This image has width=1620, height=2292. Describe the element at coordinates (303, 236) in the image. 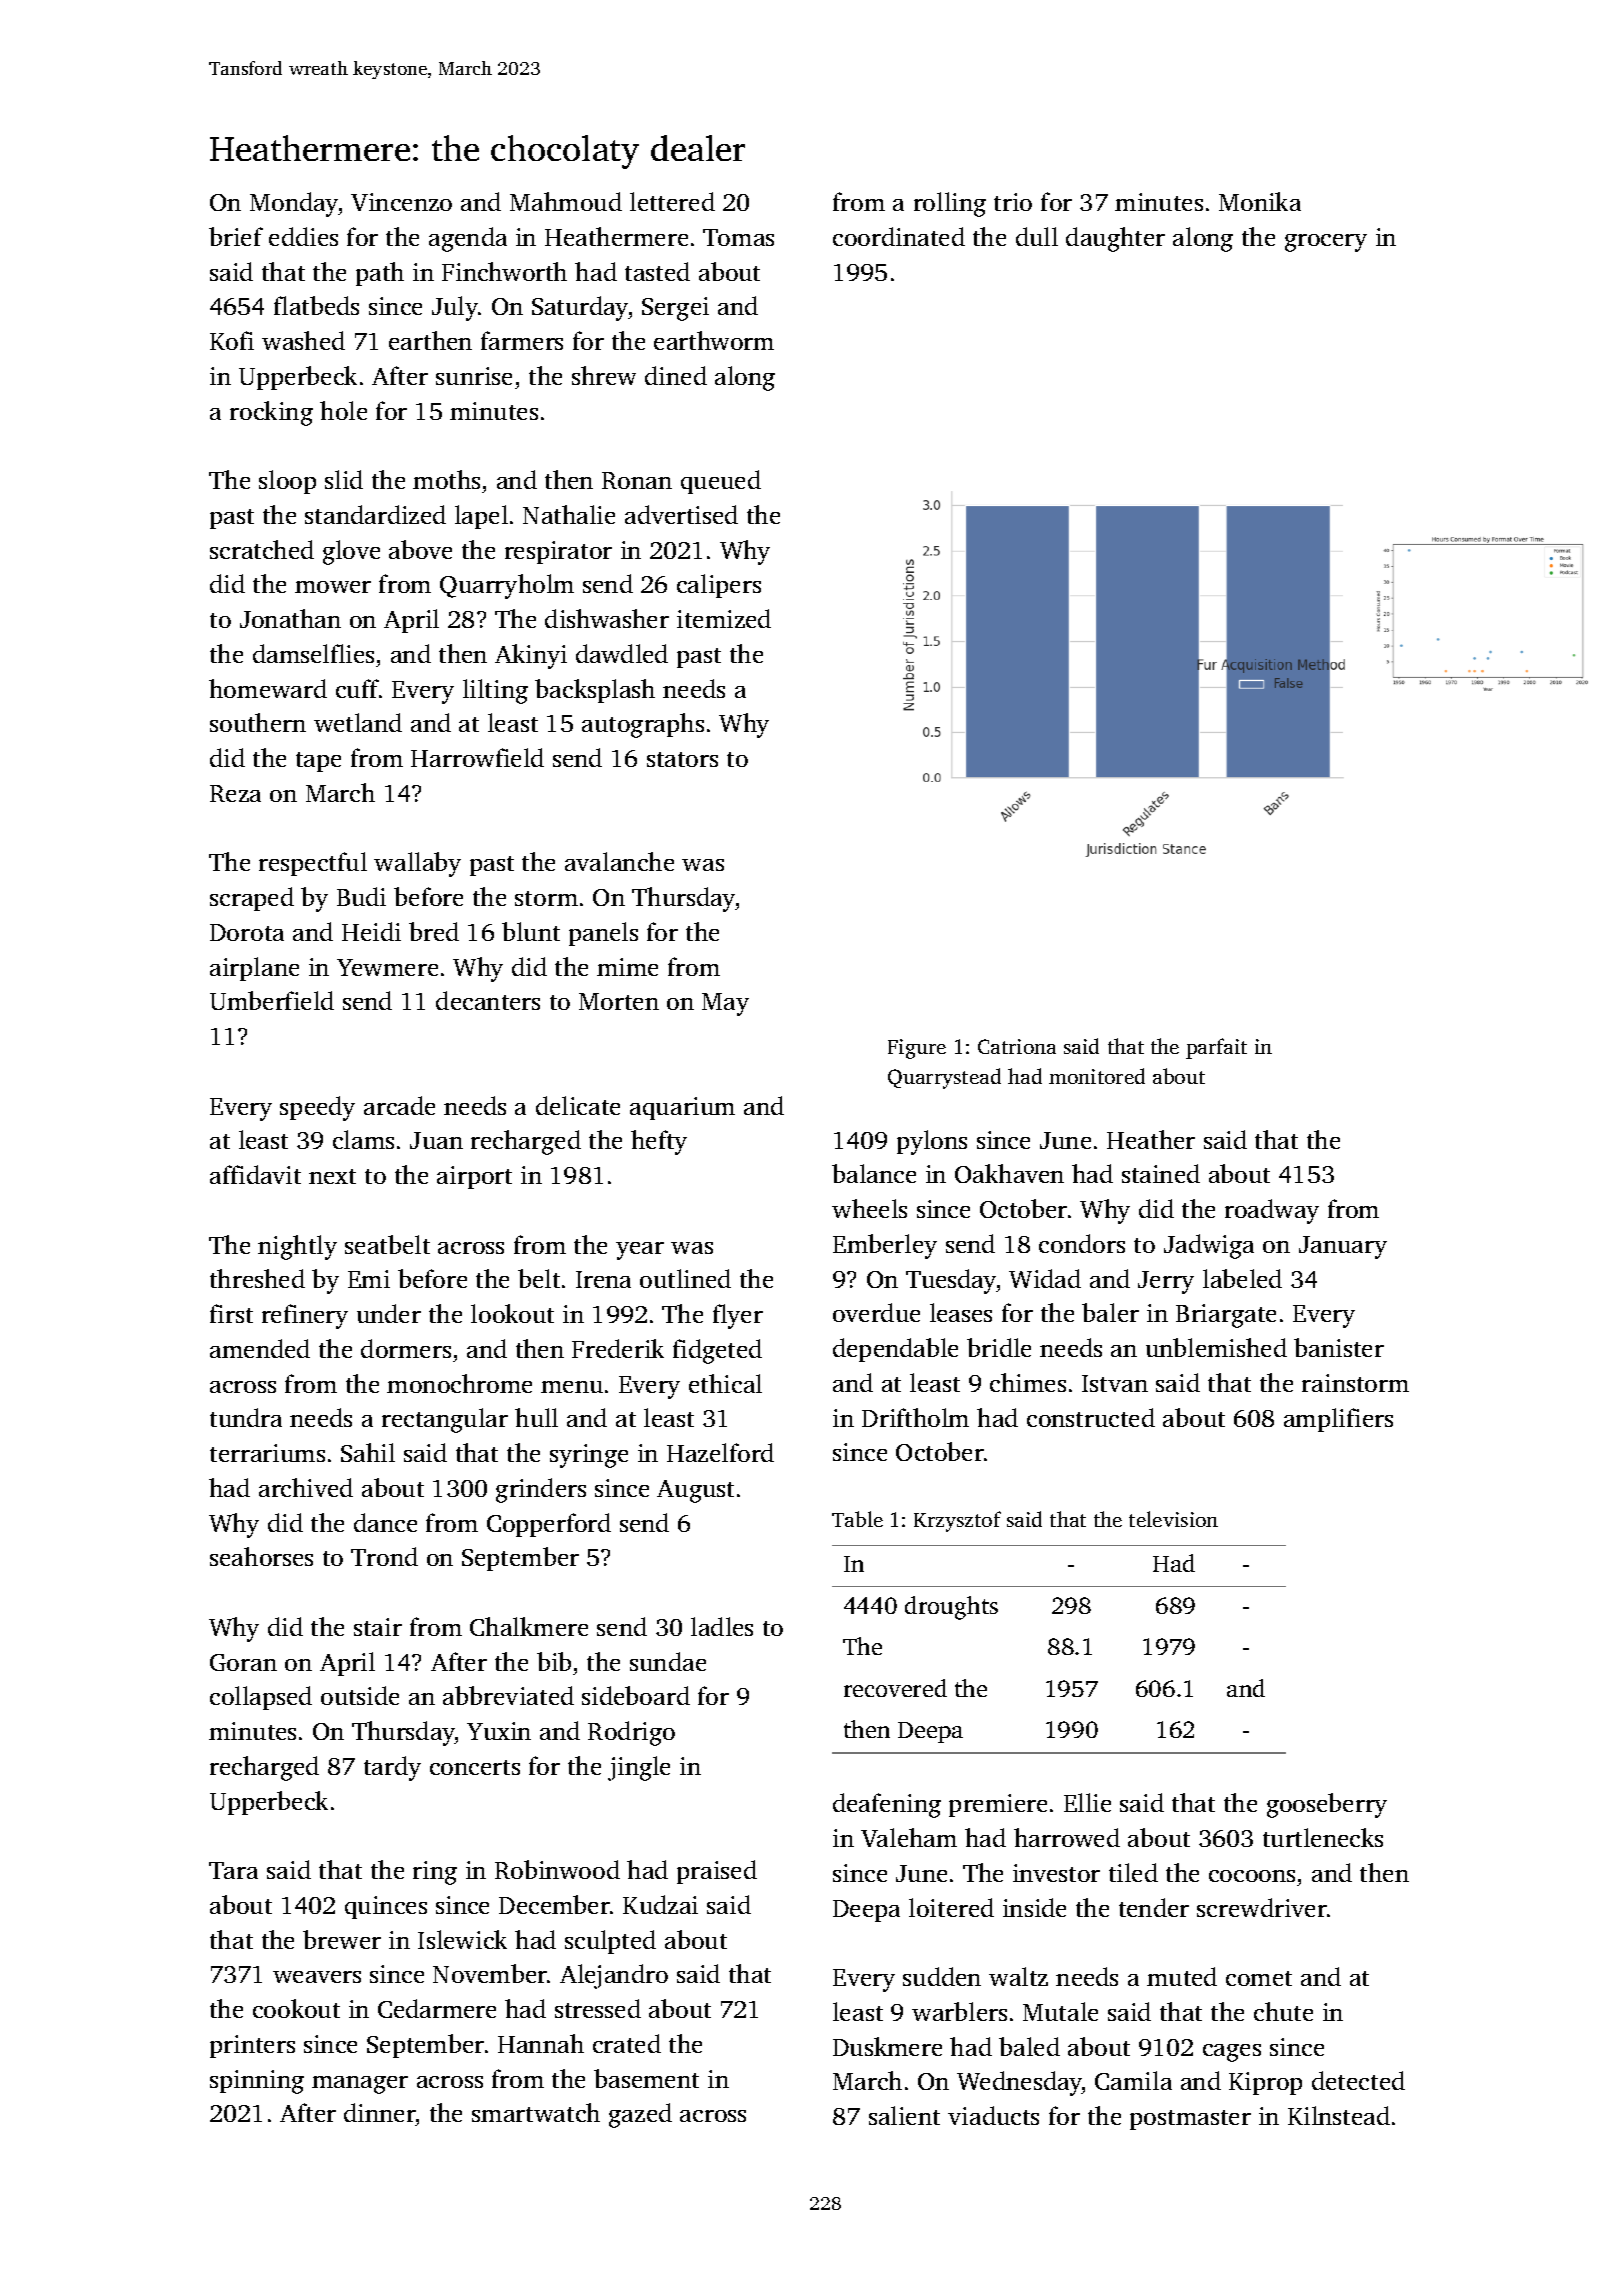

I see `eddies` at that location.
